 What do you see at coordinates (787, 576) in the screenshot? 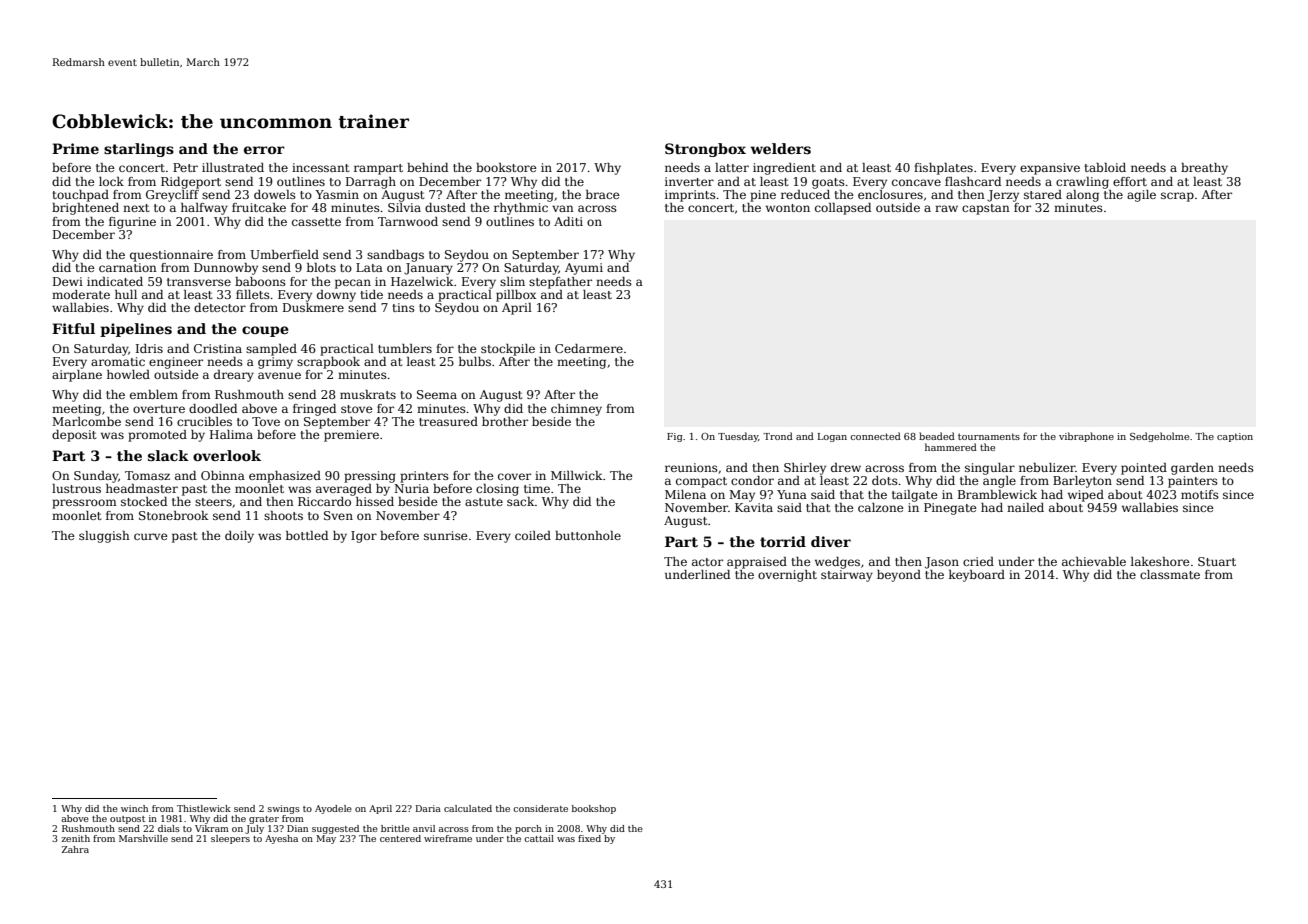
I see `overnight` at bounding box center [787, 576].
